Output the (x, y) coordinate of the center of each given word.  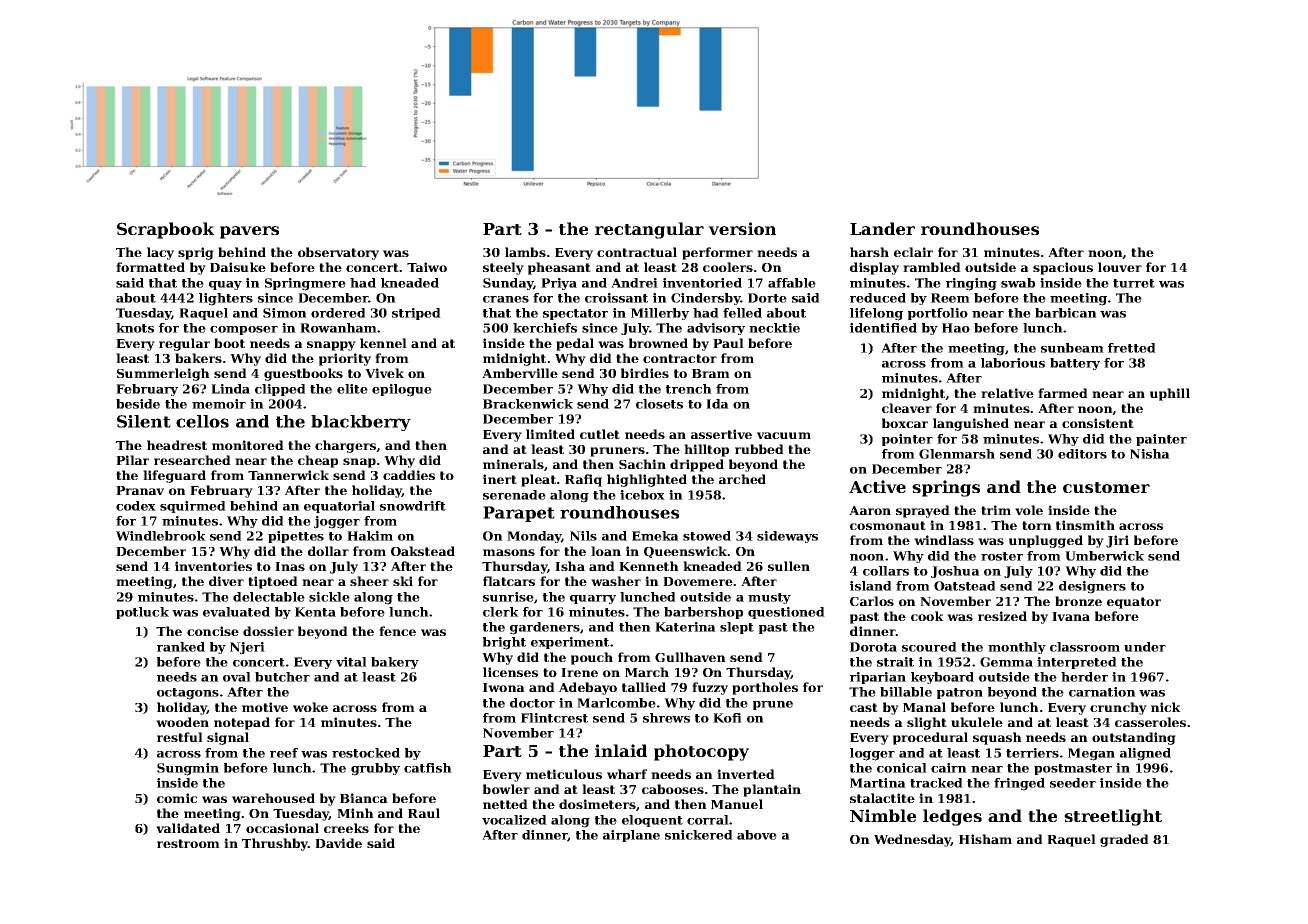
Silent (144, 421)
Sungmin (188, 769)
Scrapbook (165, 230)
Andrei (634, 283)
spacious (1063, 268)
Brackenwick (528, 404)
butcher (282, 677)
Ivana (1071, 616)
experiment (570, 643)
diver (226, 581)
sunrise (508, 597)
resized (1002, 616)
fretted (1132, 348)
